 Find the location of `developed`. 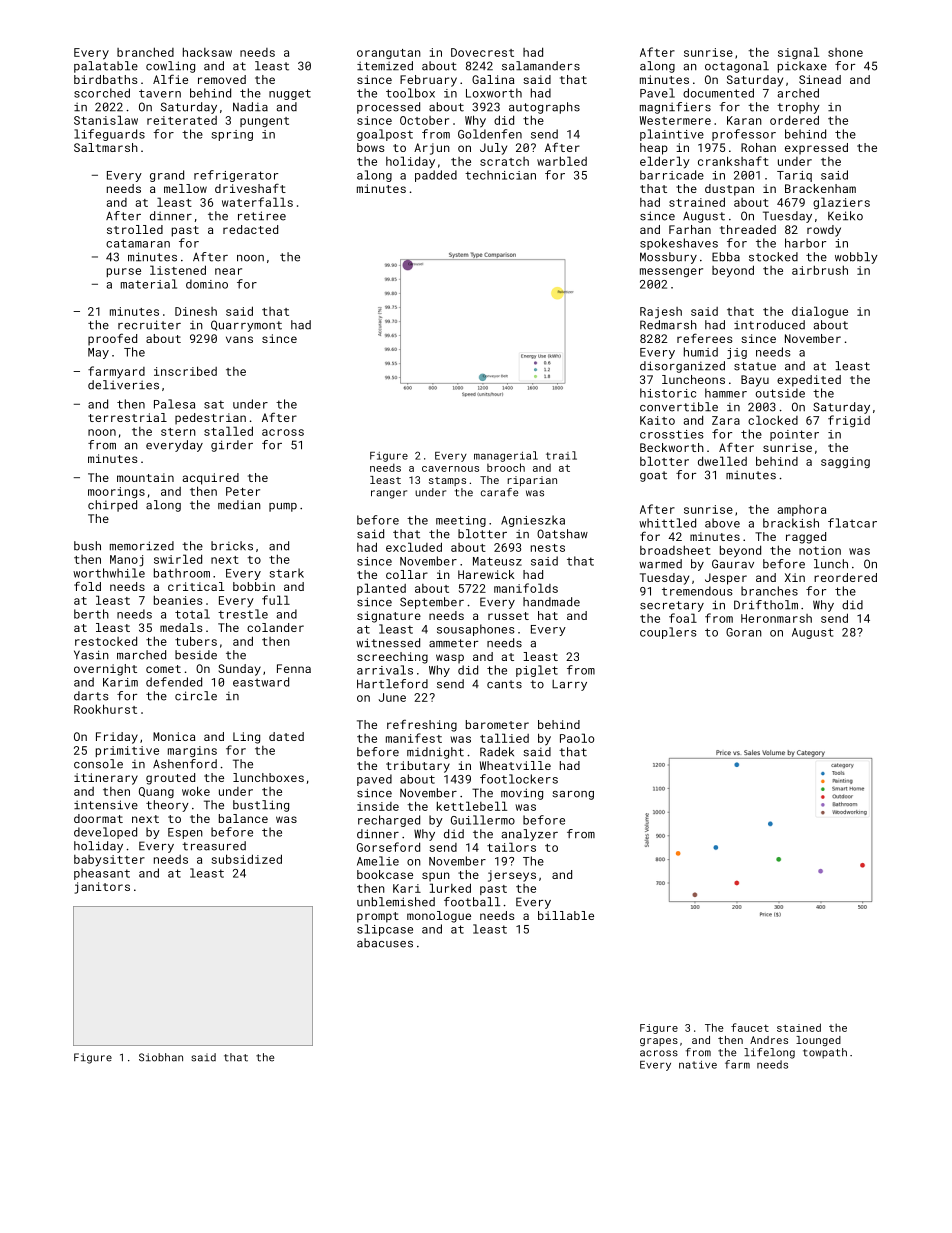

developed is located at coordinates (105, 833).
